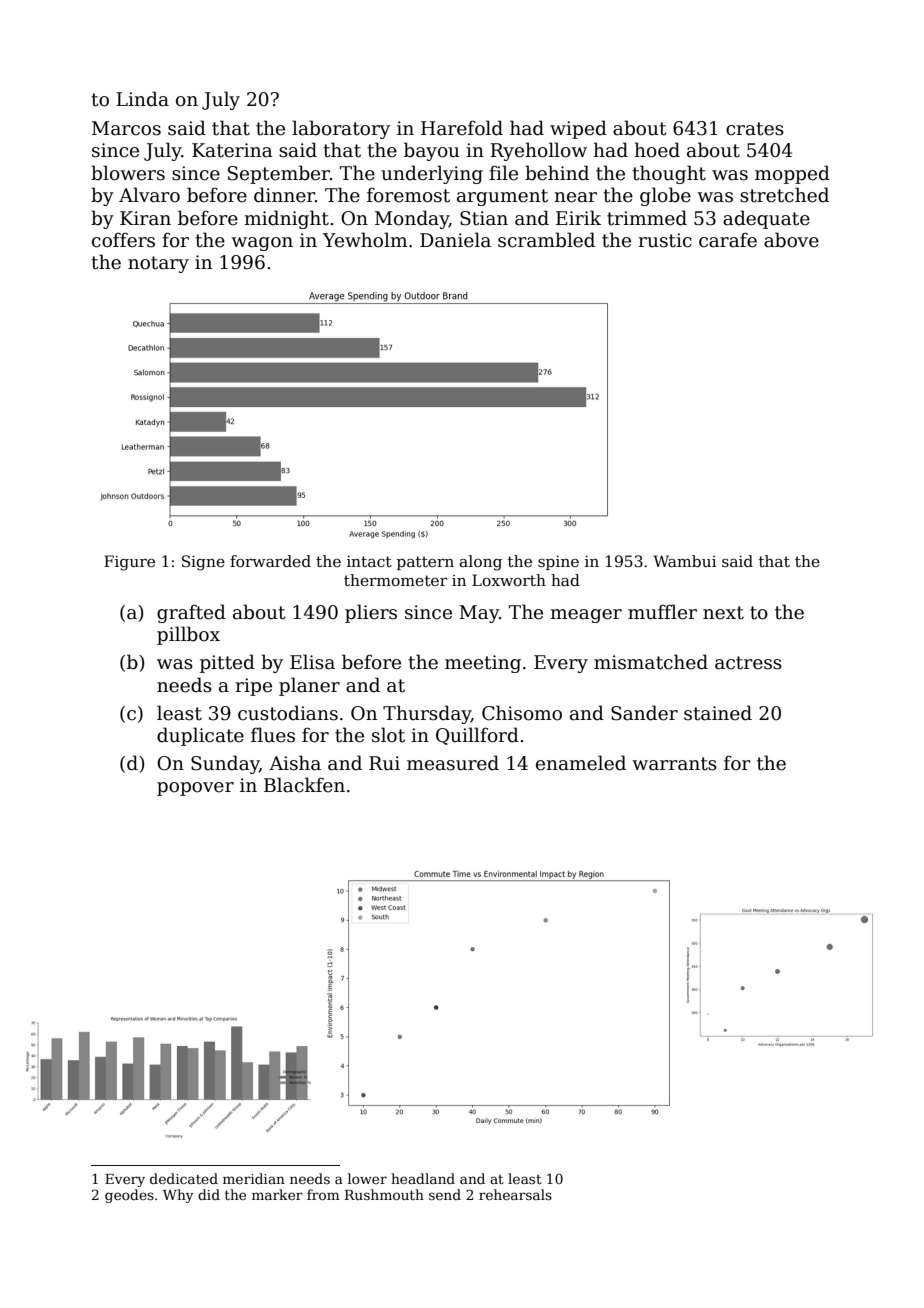 This screenshot has height=1308, width=924. I want to click on wiped, so click(578, 129).
